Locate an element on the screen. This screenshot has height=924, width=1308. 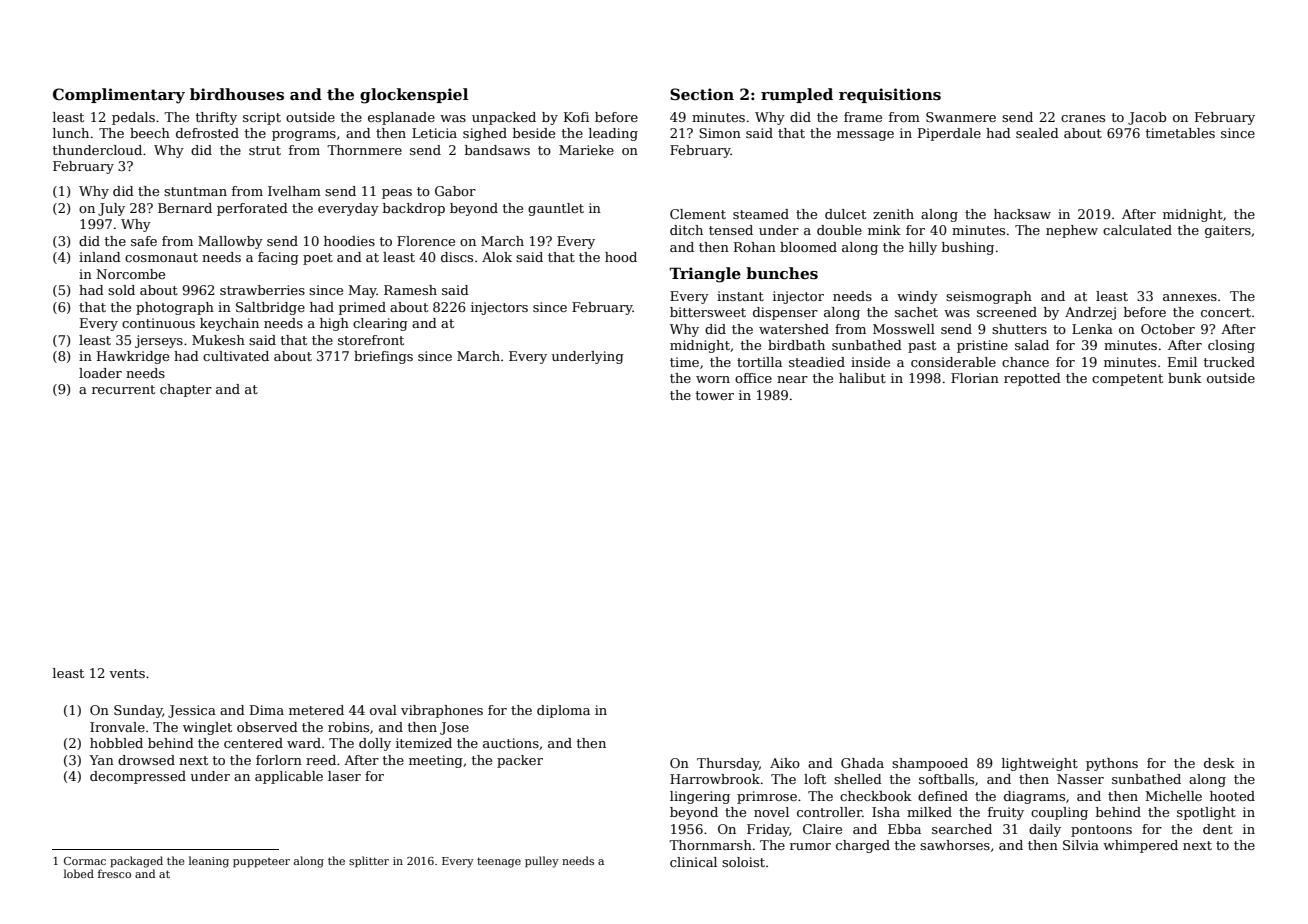
Piperdale is located at coordinates (949, 134).
